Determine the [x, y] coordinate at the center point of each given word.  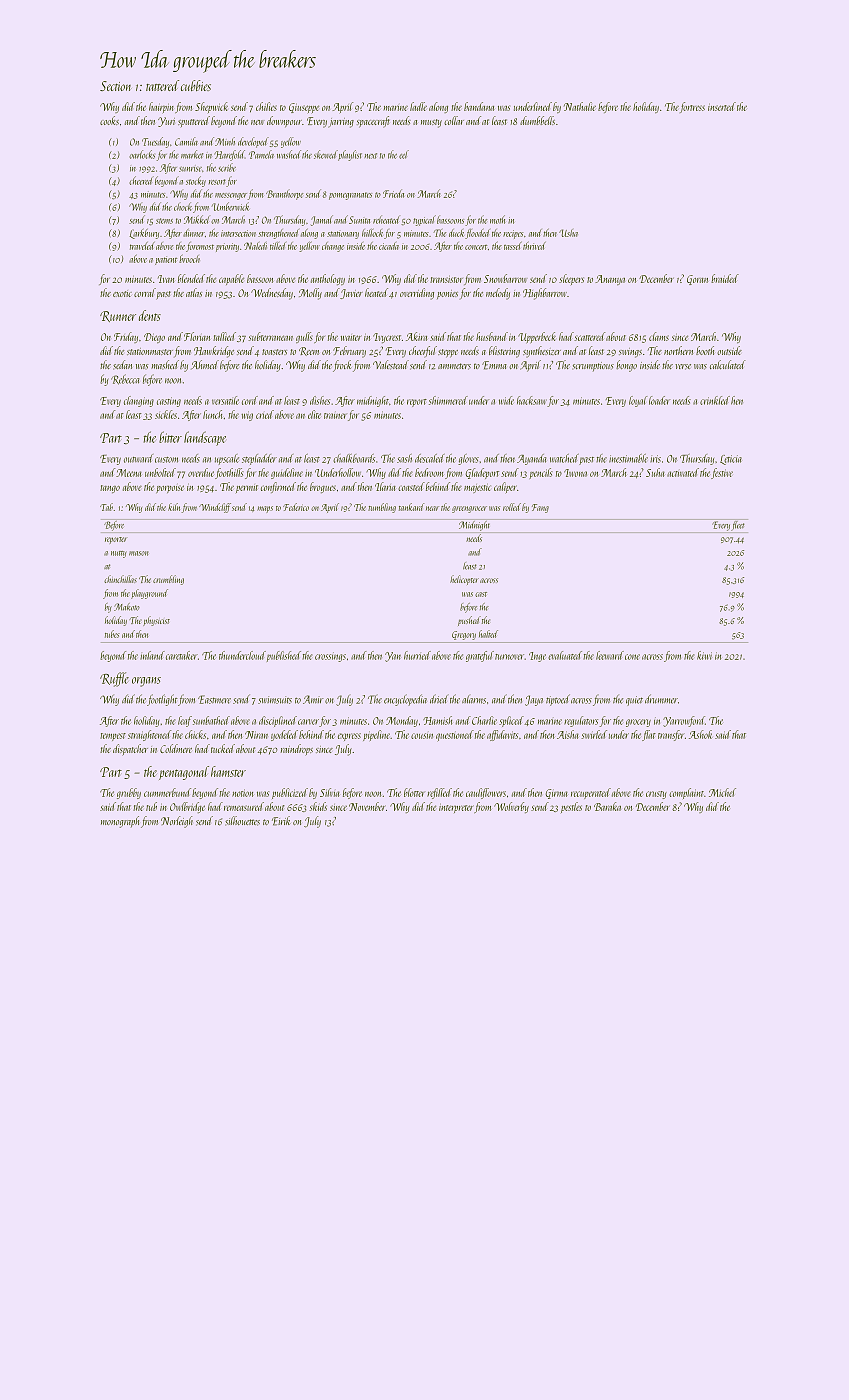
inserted [722, 106]
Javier [351, 294]
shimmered [448, 400]
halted [488, 634]
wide [506, 400]
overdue [201, 472]
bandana [479, 106]
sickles [166, 414]
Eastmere [214, 699]
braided [725, 278]
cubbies [196, 85]
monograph [120, 822]
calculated [727, 364]
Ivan [166, 279]
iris [655, 459]
